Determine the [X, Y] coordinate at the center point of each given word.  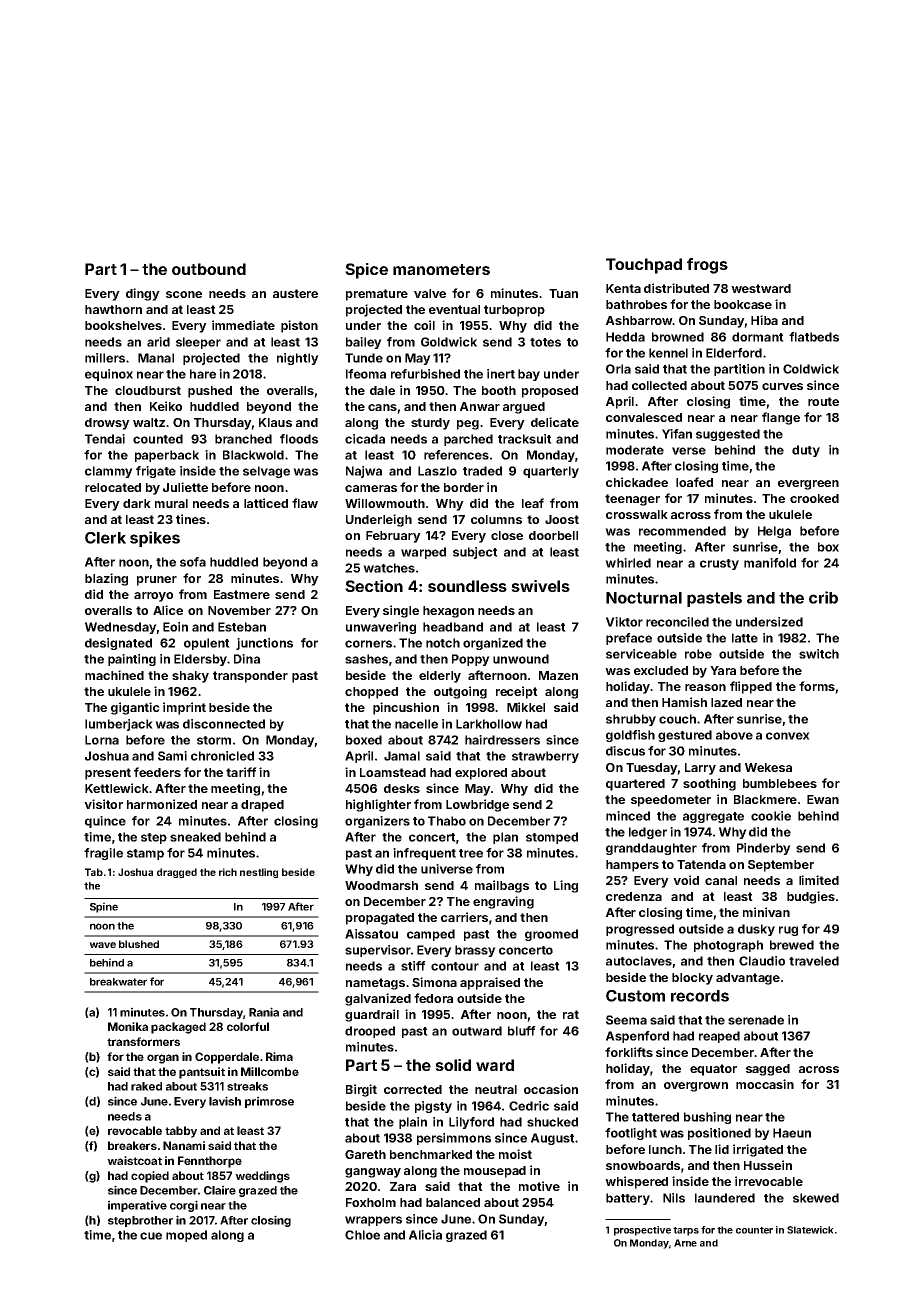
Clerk [105, 538]
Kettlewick [117, 788]
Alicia [425, 1235]
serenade [756, 1020]
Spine [104, 907]
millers [105, 358]
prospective [642, 1231]
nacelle [416, 724]
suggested [728, 435]
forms [817, 686]
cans [382, 407]
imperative [137, 1206]
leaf [533, 503]
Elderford [734, 353]
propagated [380, 919]
